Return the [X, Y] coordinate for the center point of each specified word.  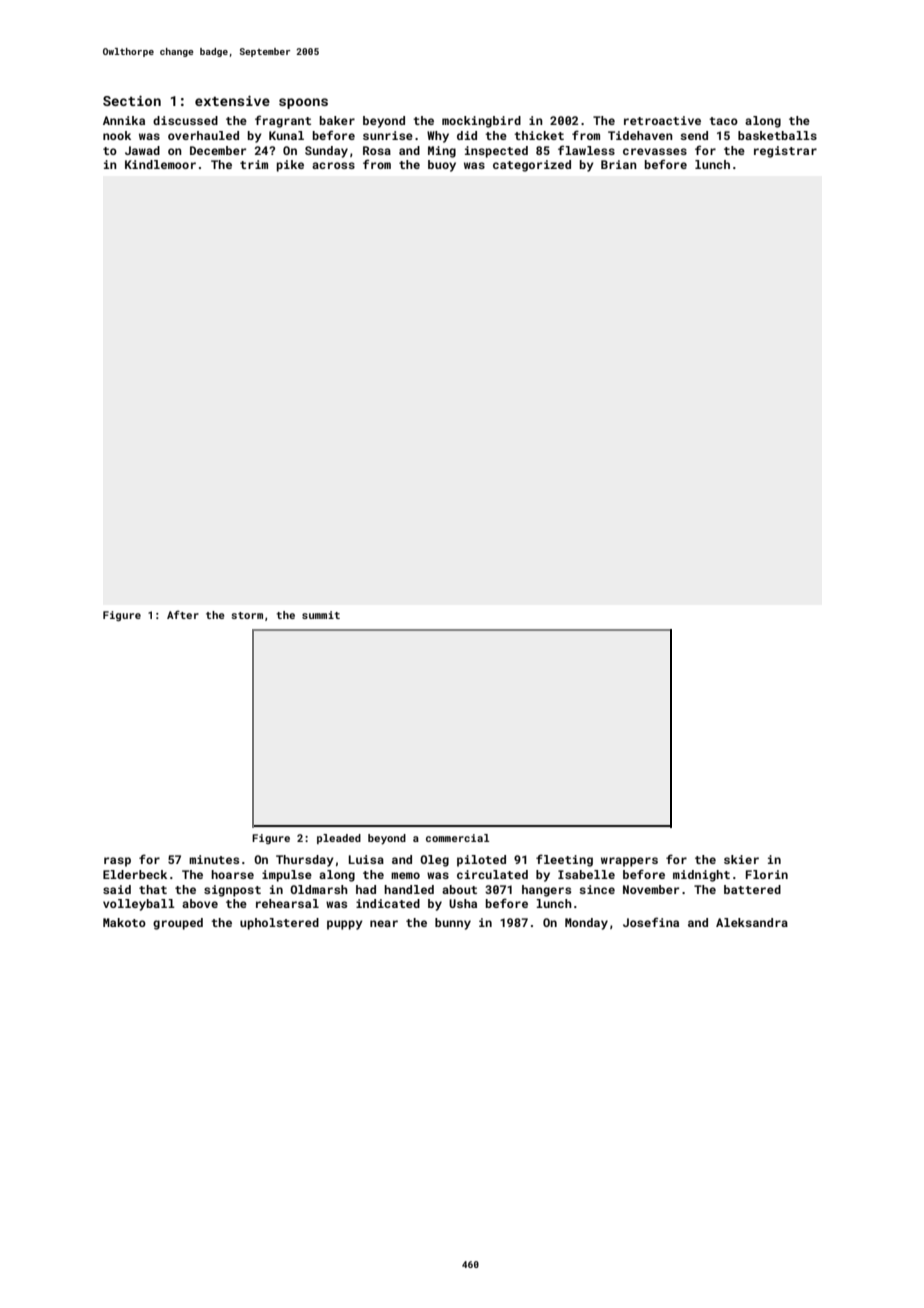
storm [247, 615]
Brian [619, 164]
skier [741, 859]
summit [321, 615]
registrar [785, 152]
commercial [458, 838]
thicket [539, 135]
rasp [117, 862]
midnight [701, 876]
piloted [481, 861]
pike [290, 166]
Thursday [305, 861]
